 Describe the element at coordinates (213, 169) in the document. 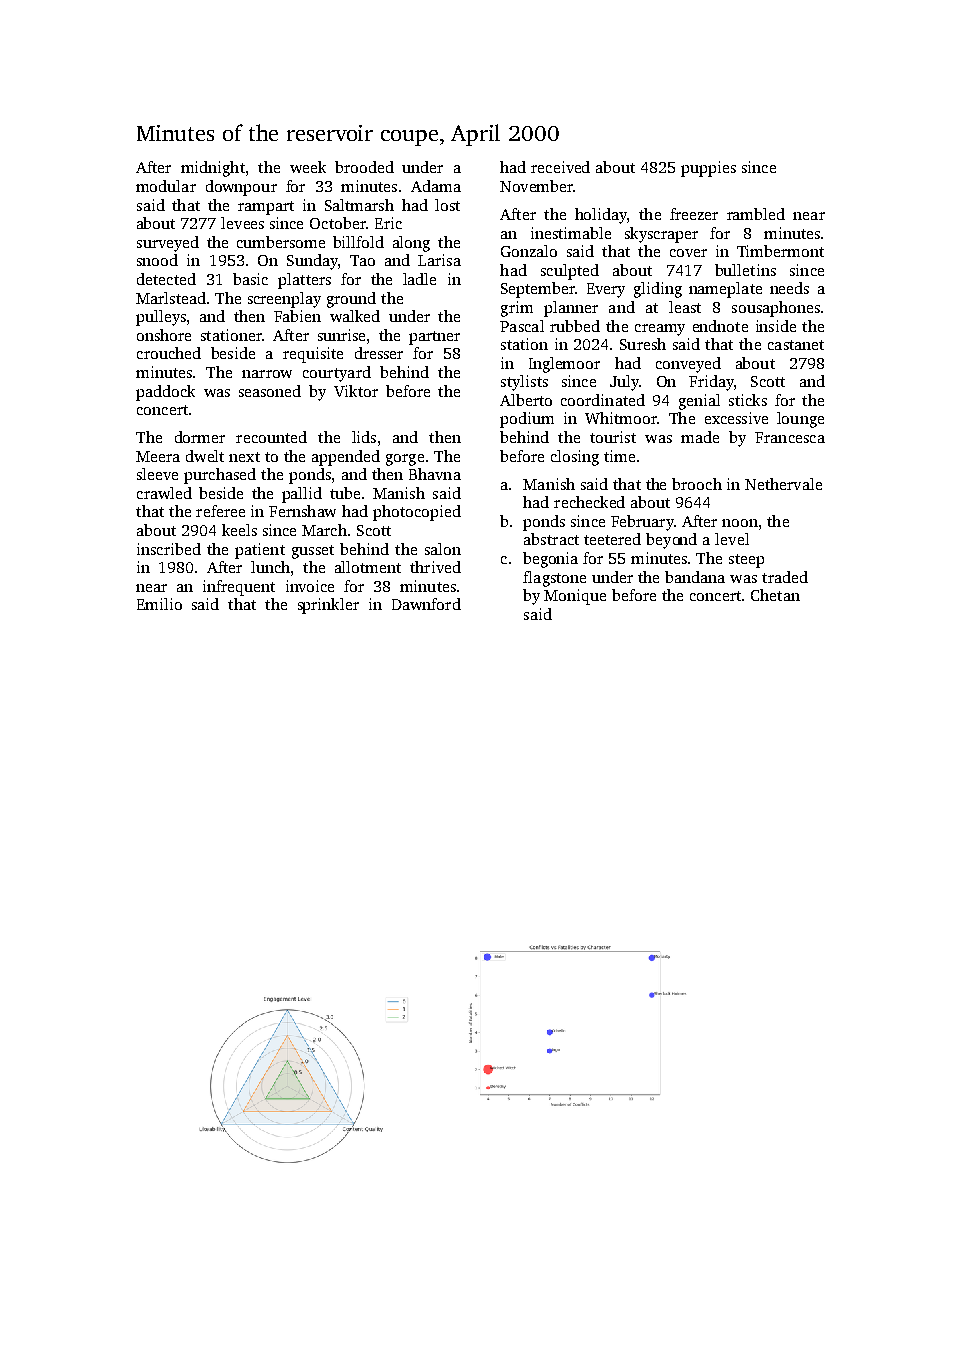

I see `midnight` at that location.
